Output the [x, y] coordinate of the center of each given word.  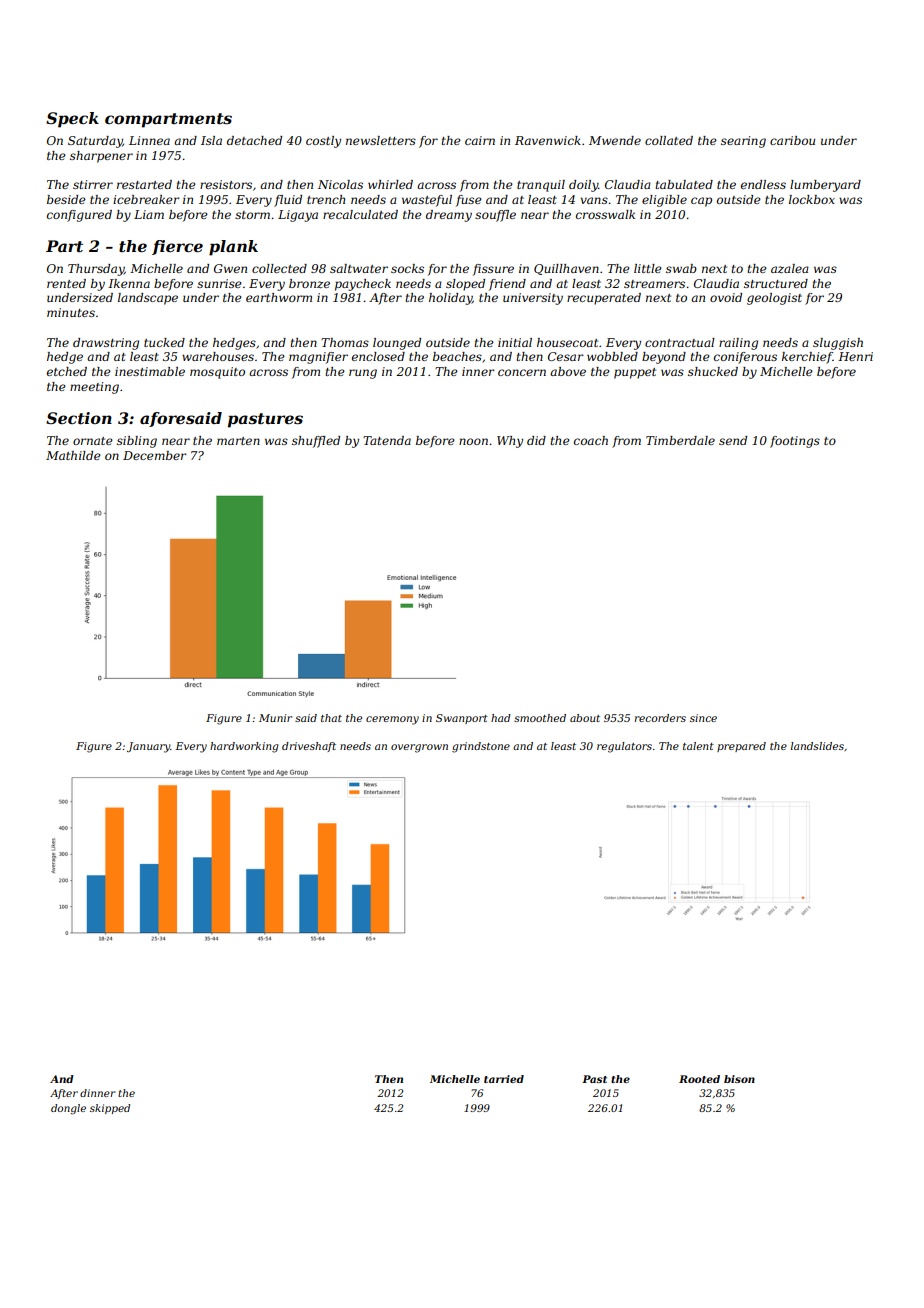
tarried [504, 1079]
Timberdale [680, 440]
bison [739, 1079]
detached [254, 140]
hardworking [244, 747]
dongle [68, 1109]
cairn [480, 140]
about [585, 718]
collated [669, 140]
